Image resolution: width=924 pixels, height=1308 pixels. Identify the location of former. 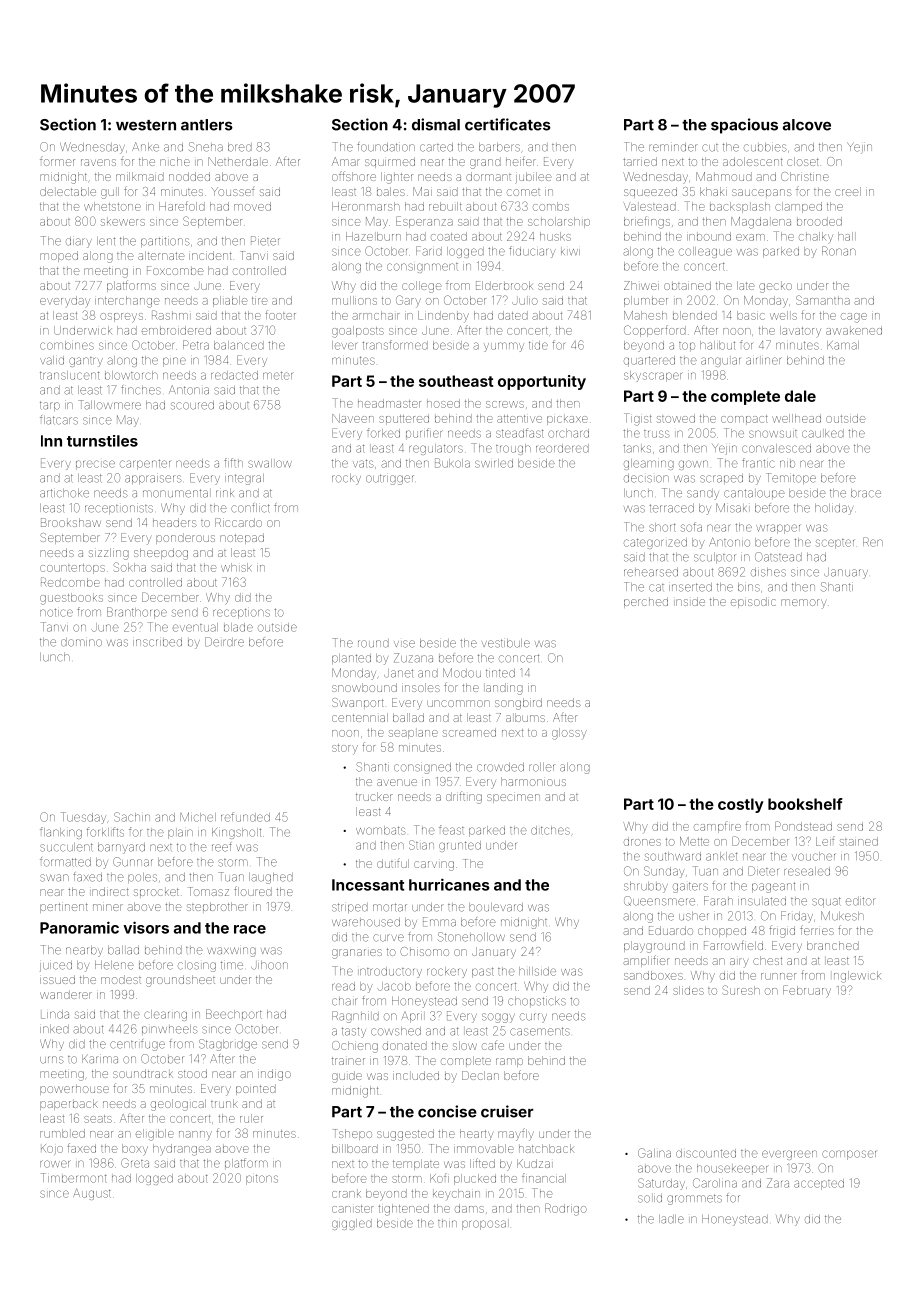
(57, 161).
